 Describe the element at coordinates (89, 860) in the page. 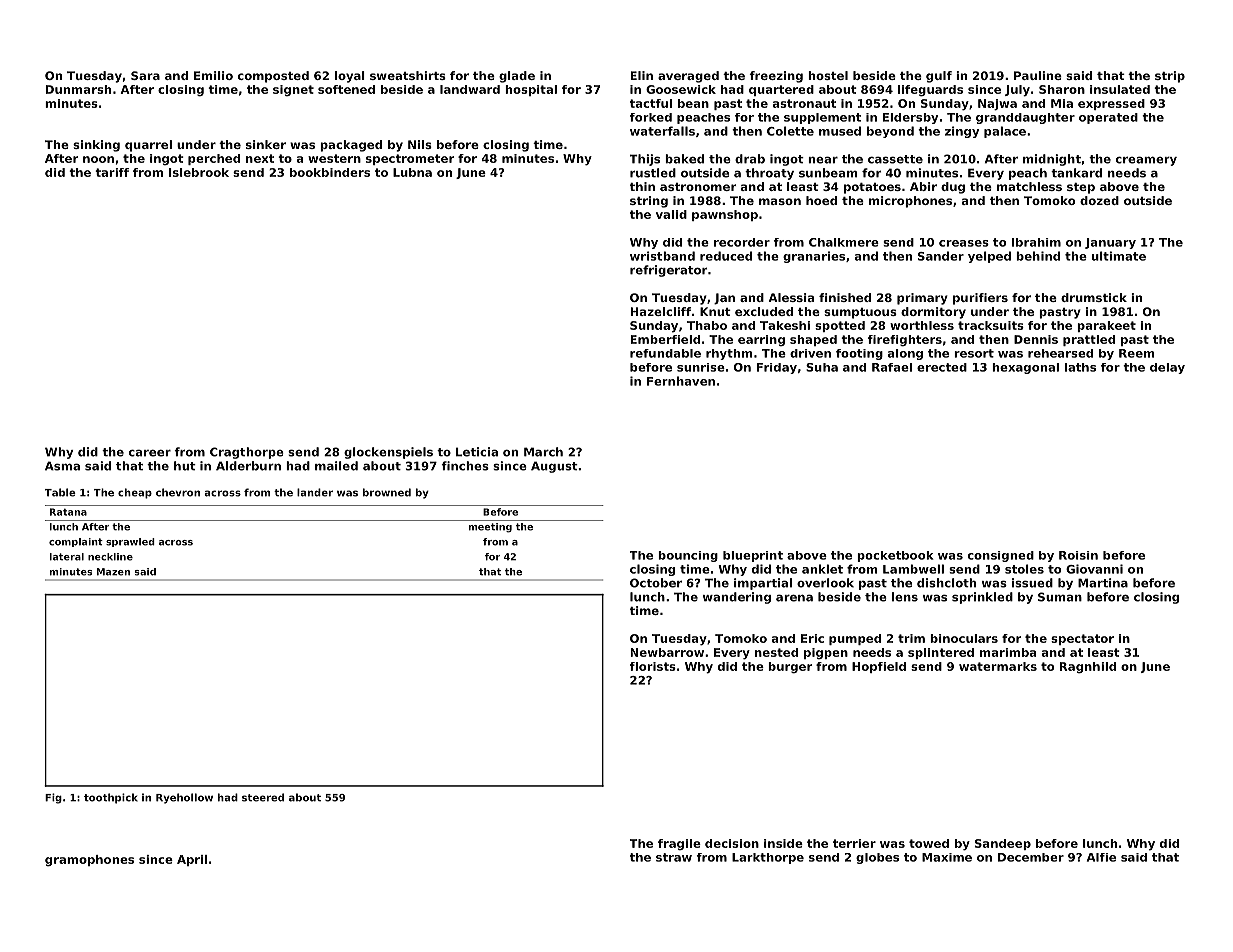

I see `gramophones` at that location.
